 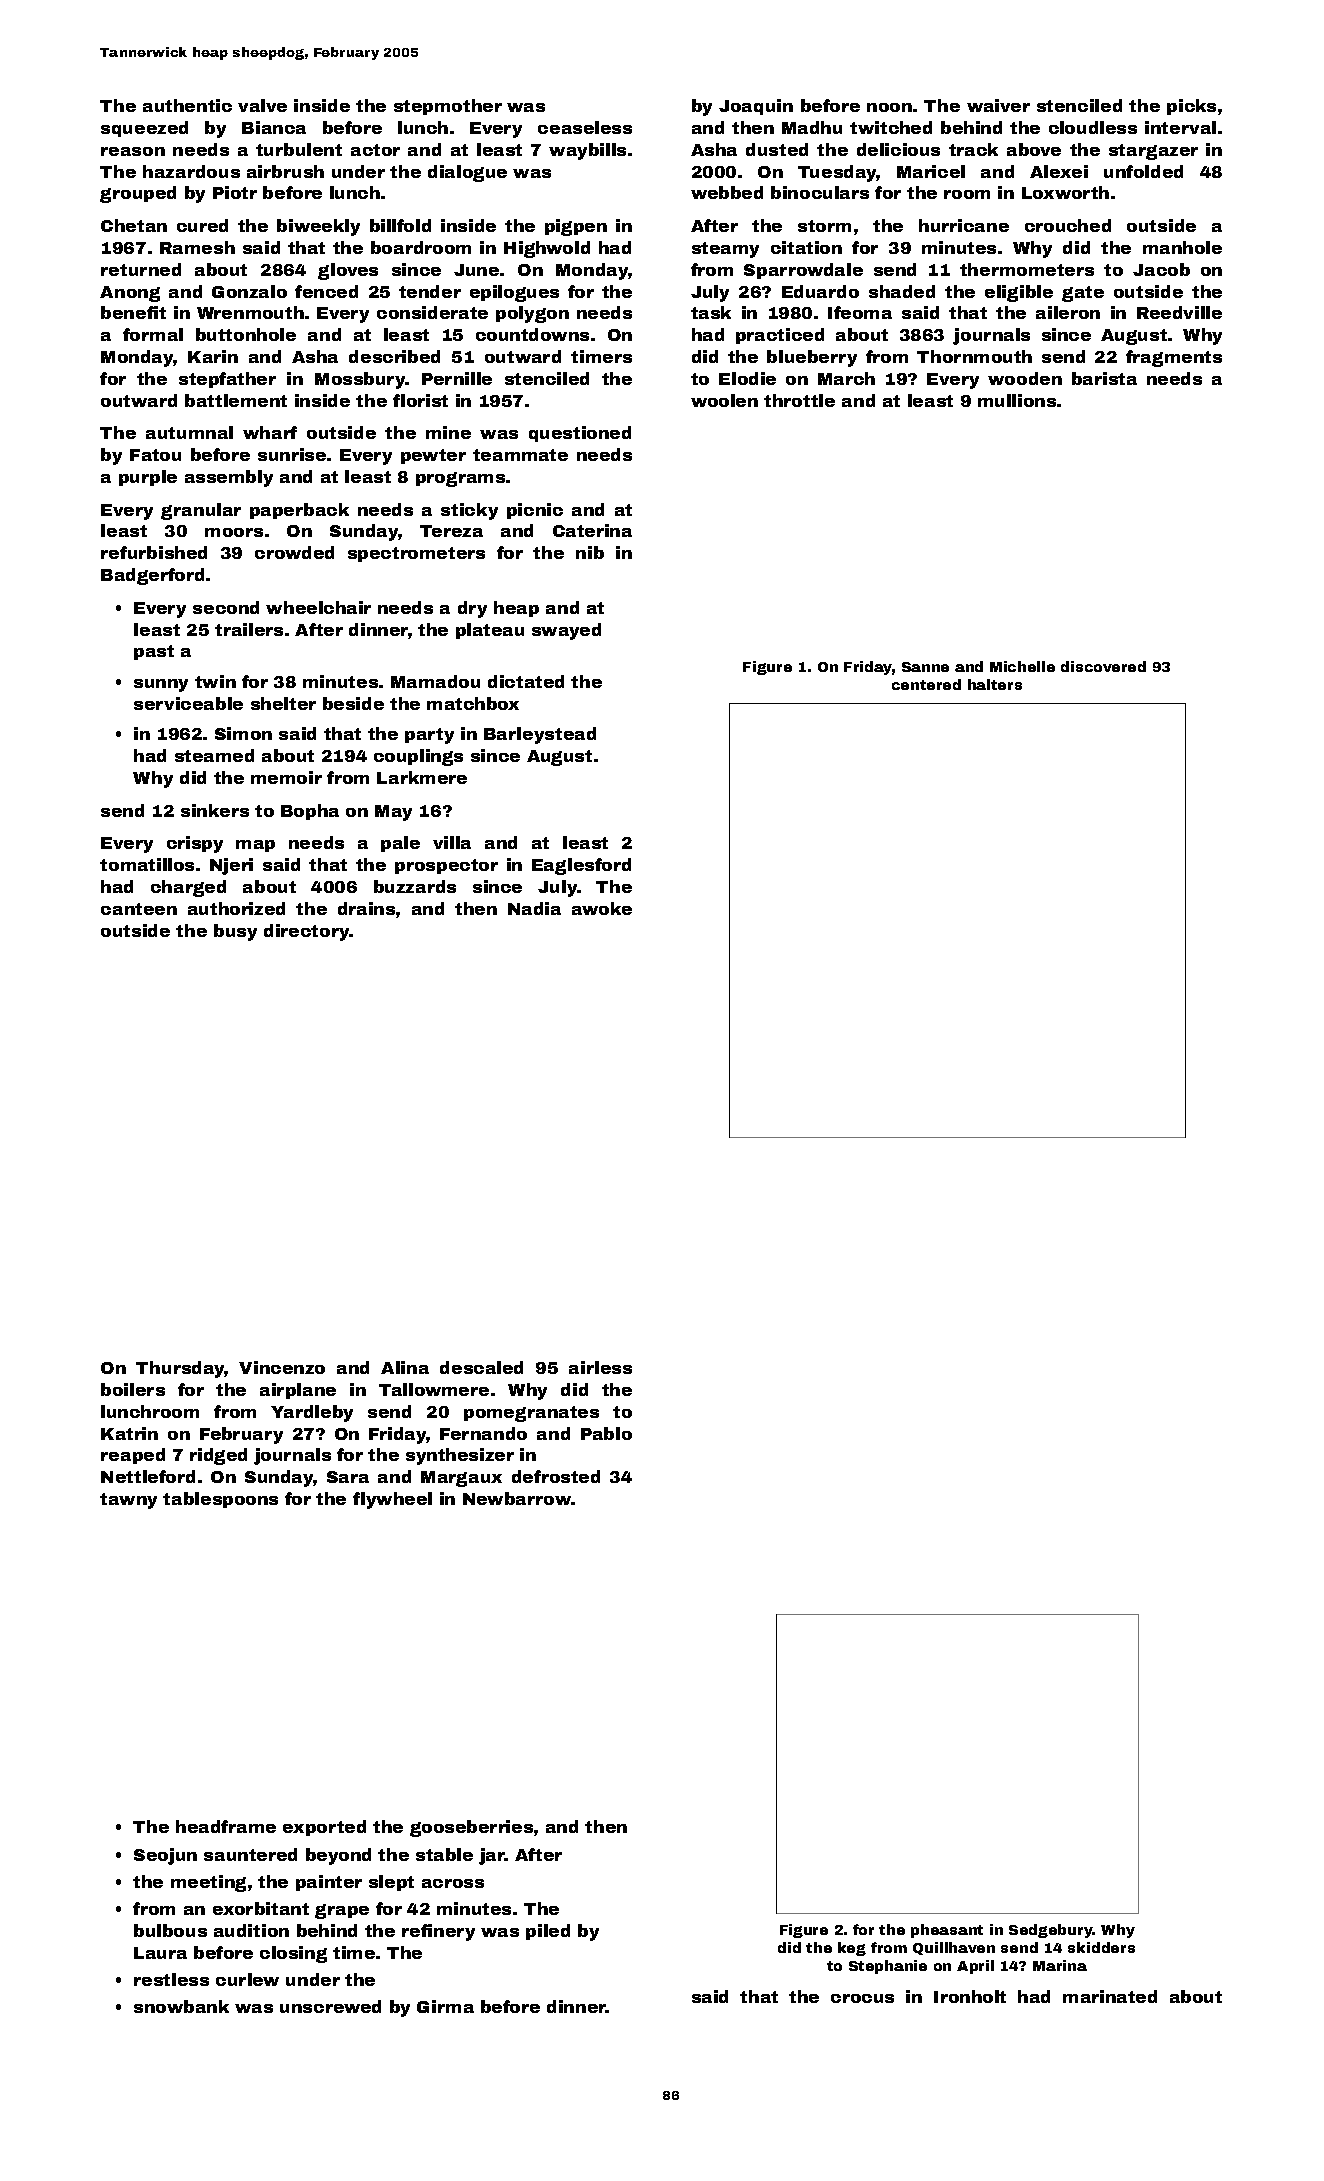 I want to click on unscrewed, so click(x=330, y=2006).
